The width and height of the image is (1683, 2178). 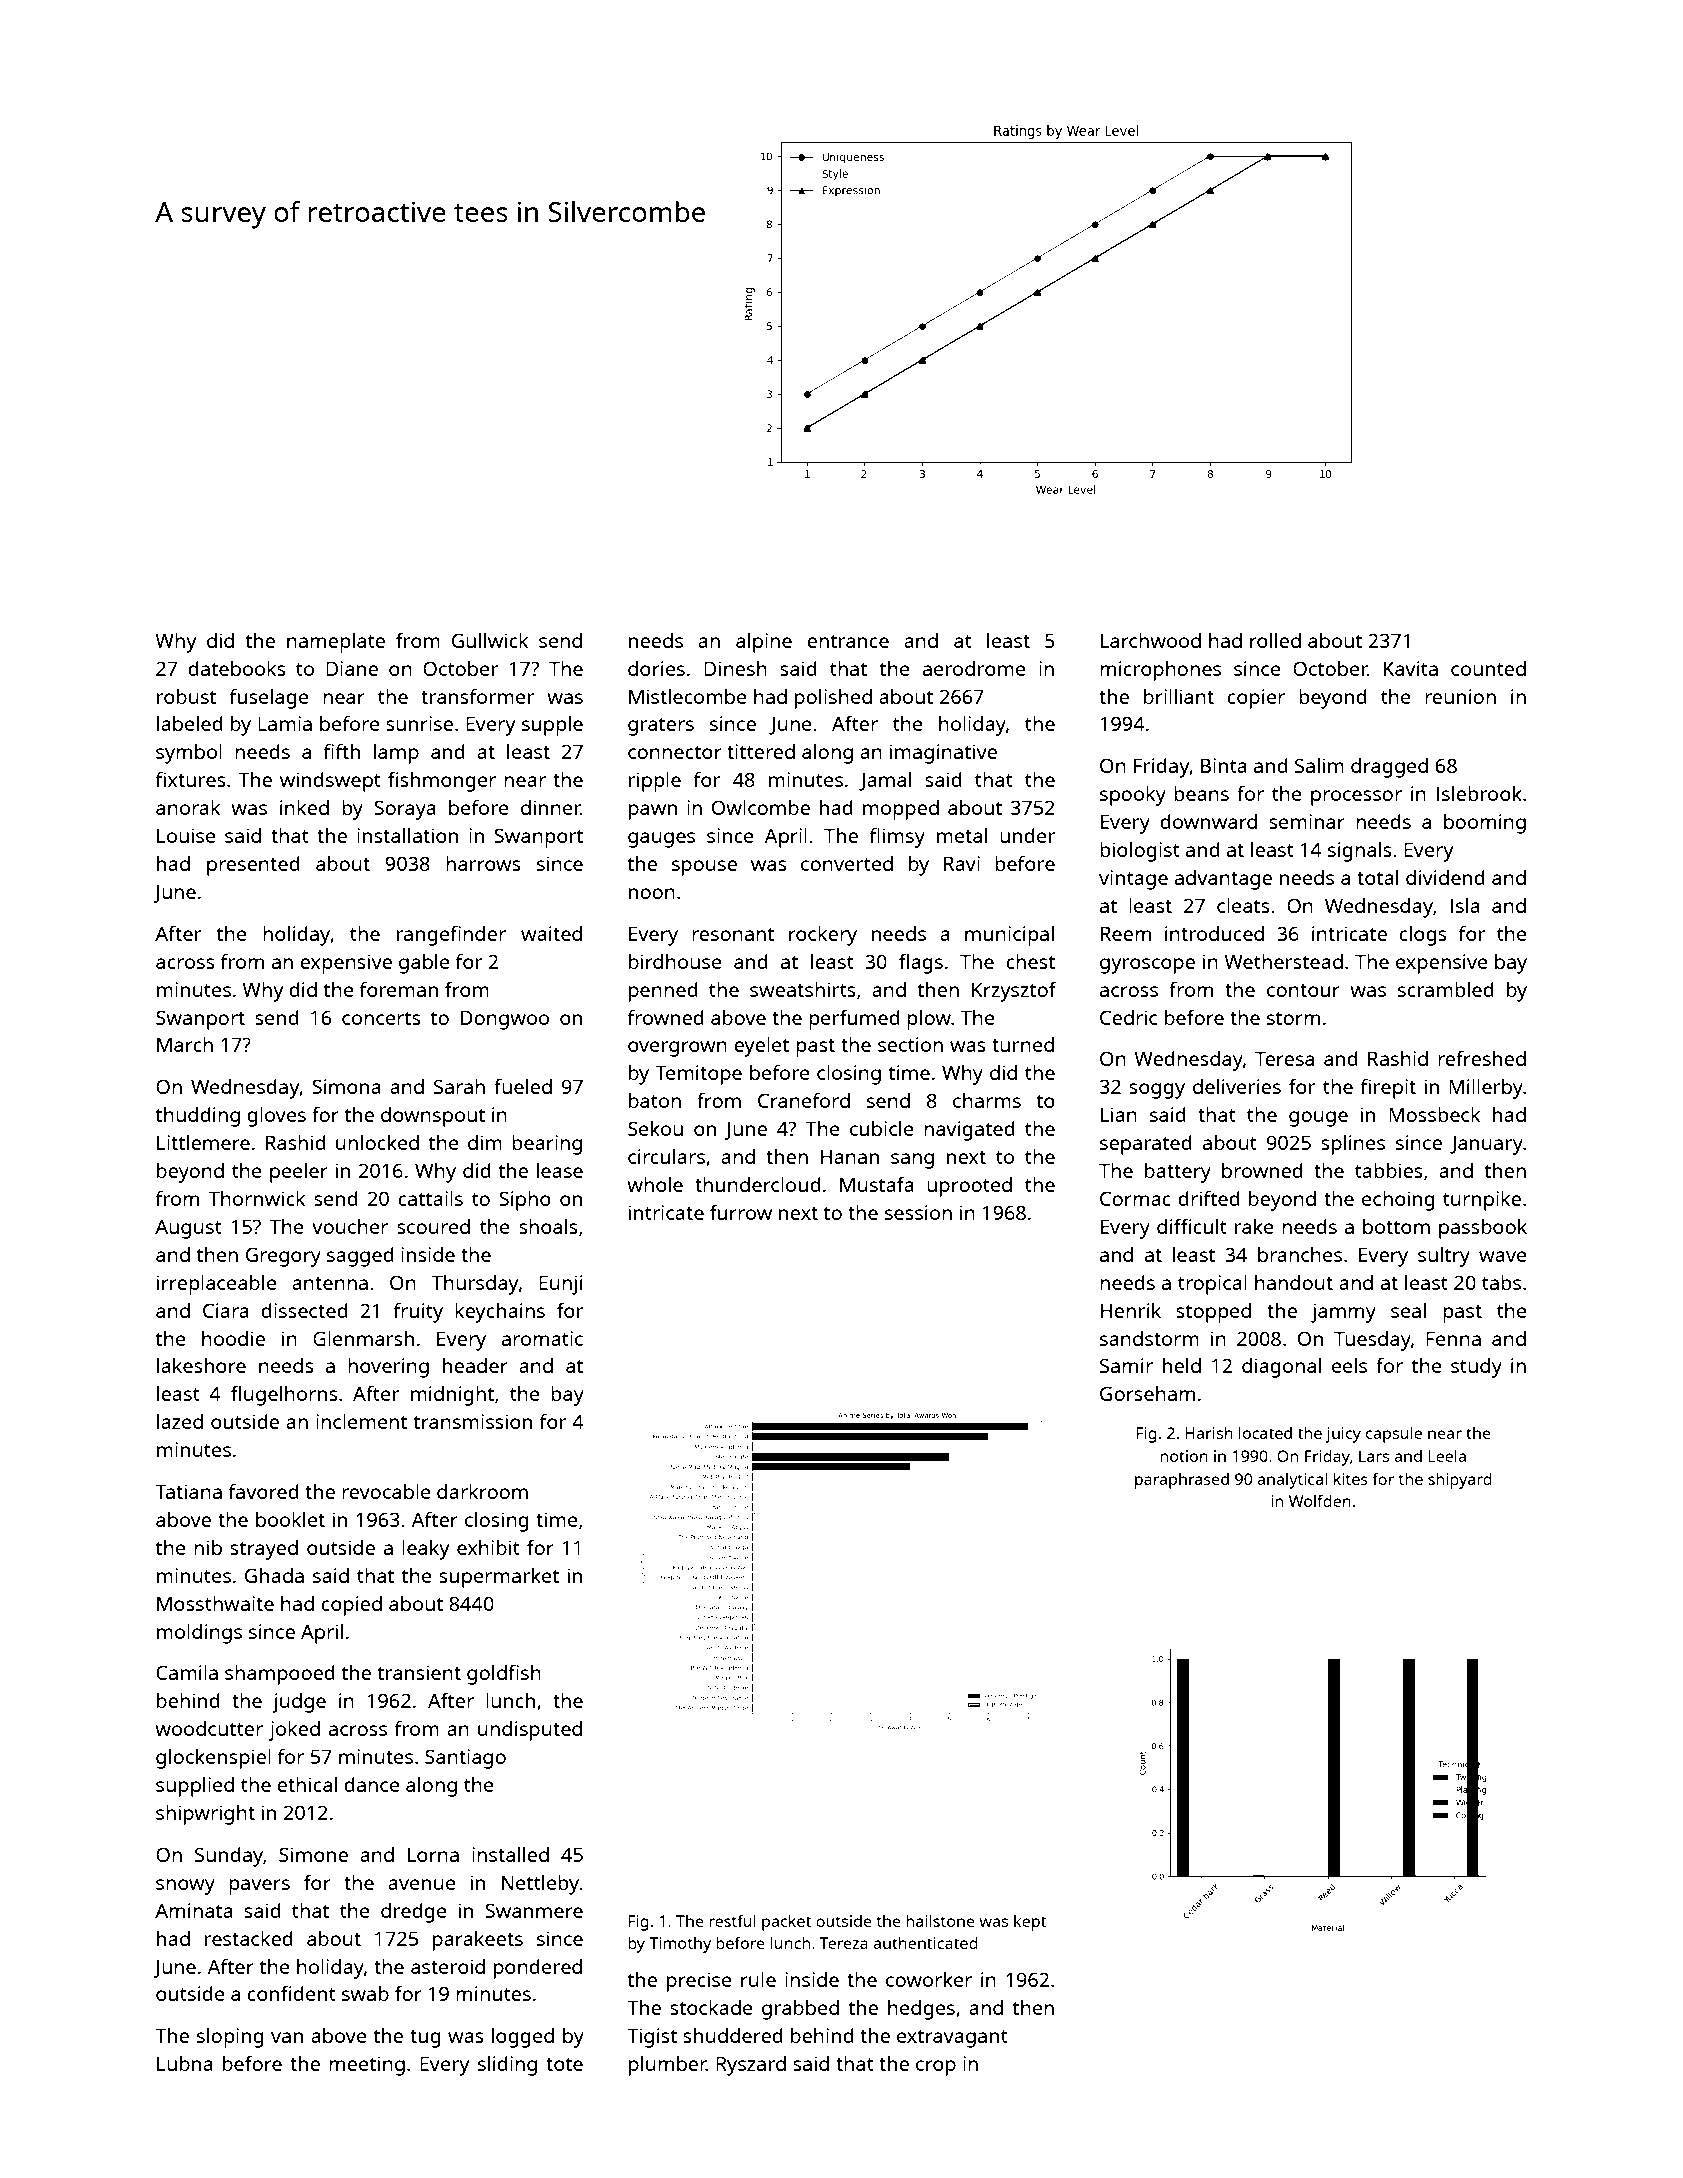 I want to click on branches, so click(x=1300, y=1254).
